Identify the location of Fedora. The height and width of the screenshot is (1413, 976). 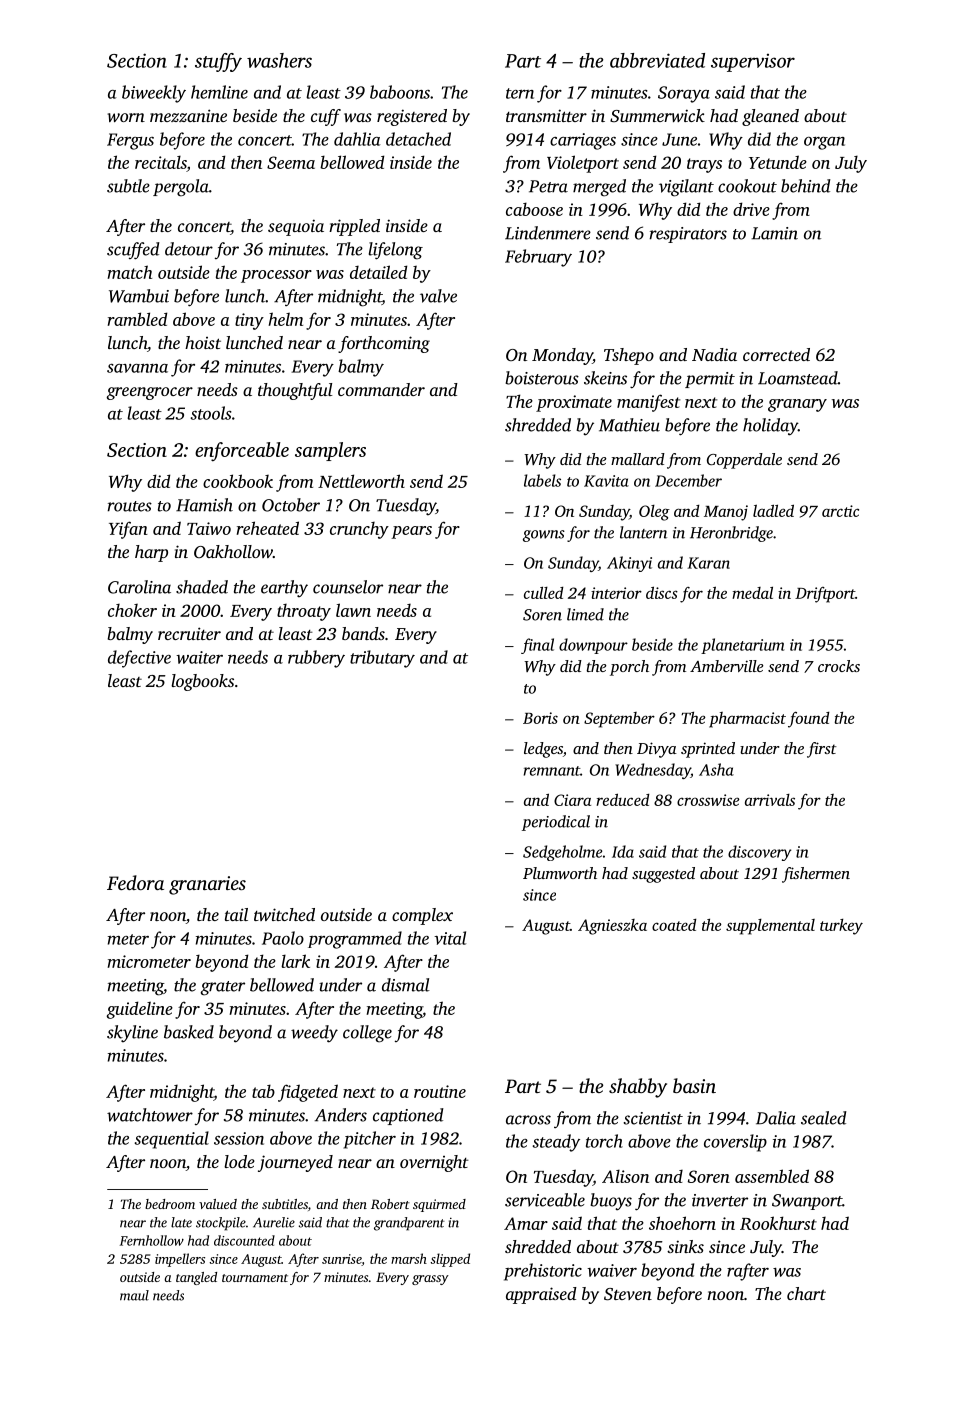
(135, 882).
